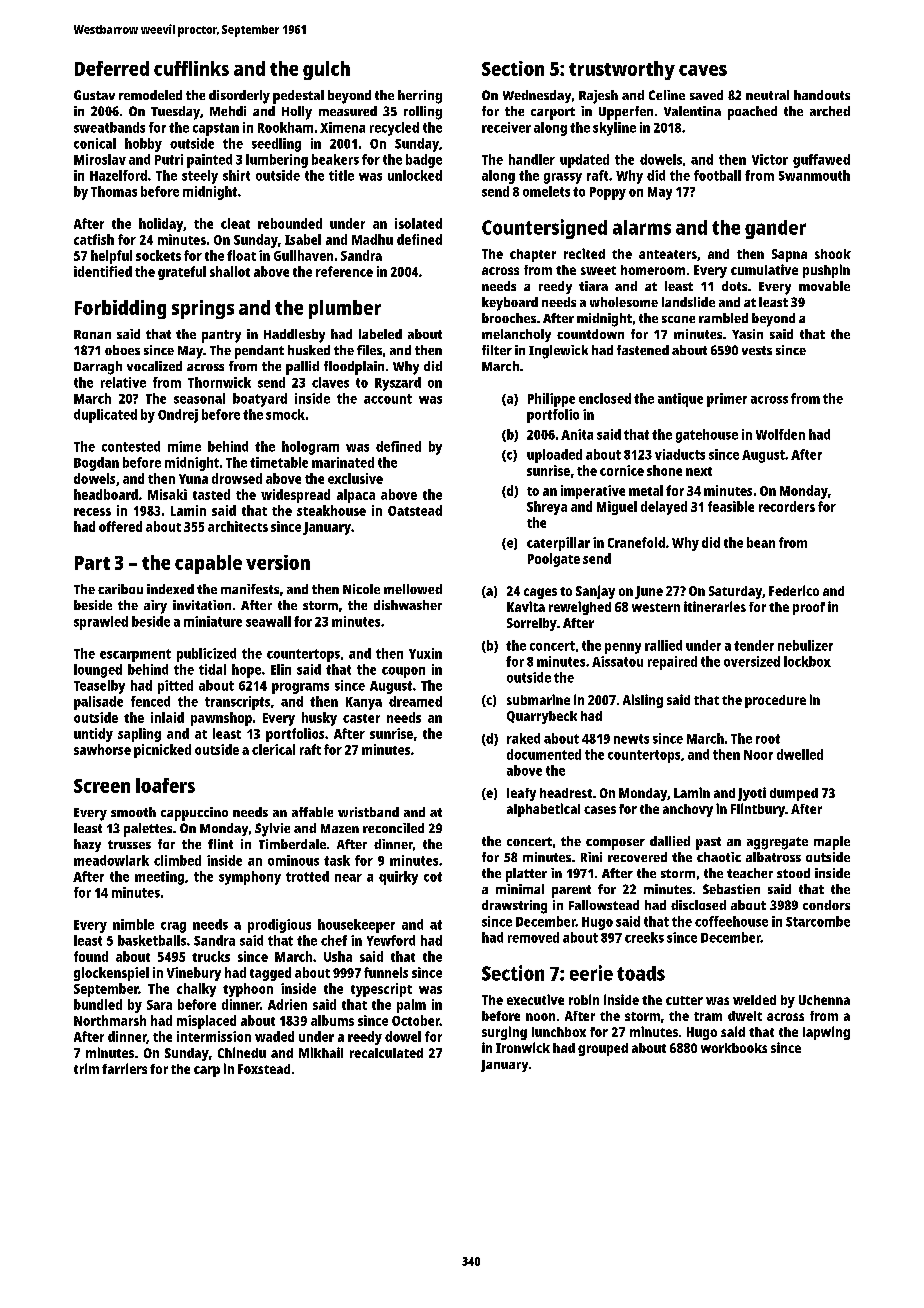 The image size is (924, 1308). What do you see at coordinates (152, 940) in the image?
I see `basketballs` at bounding box center [152, 940].
